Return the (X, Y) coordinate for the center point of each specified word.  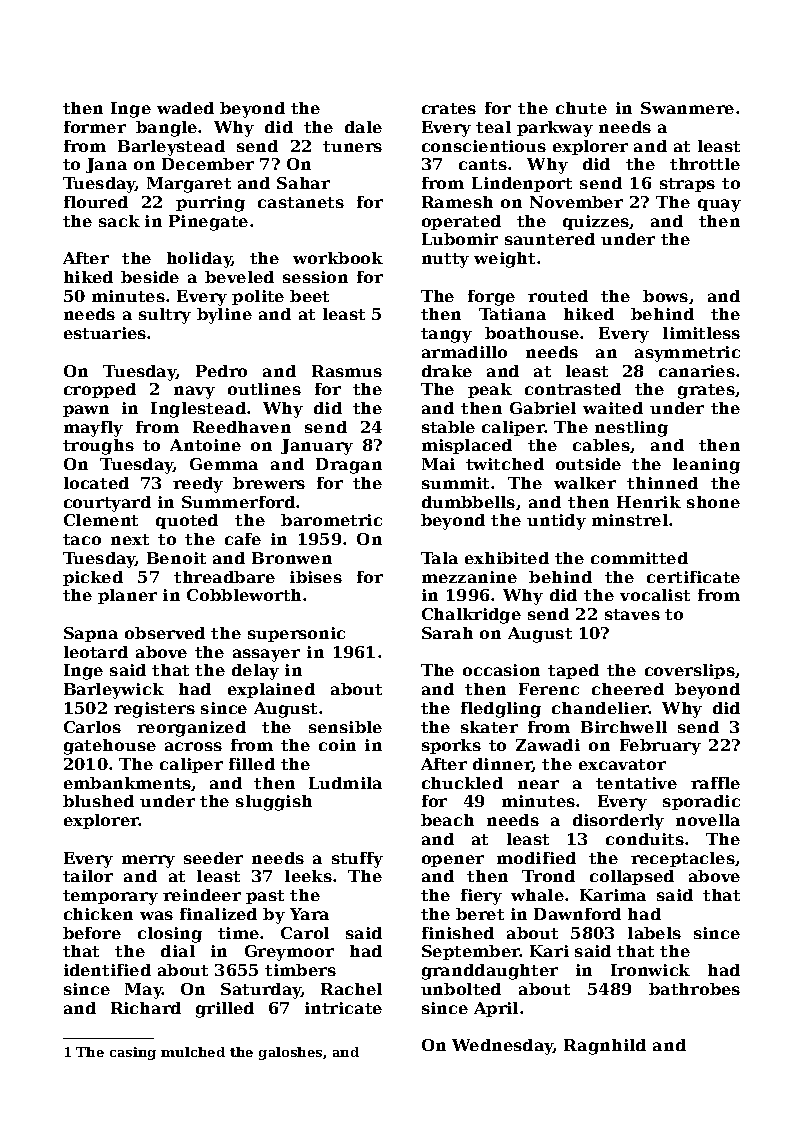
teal (493, 127)
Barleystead (171, 148)
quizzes (596, 222)
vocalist (655, 595)
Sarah (447, 633)
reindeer (202, 895)
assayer (266, 655)
